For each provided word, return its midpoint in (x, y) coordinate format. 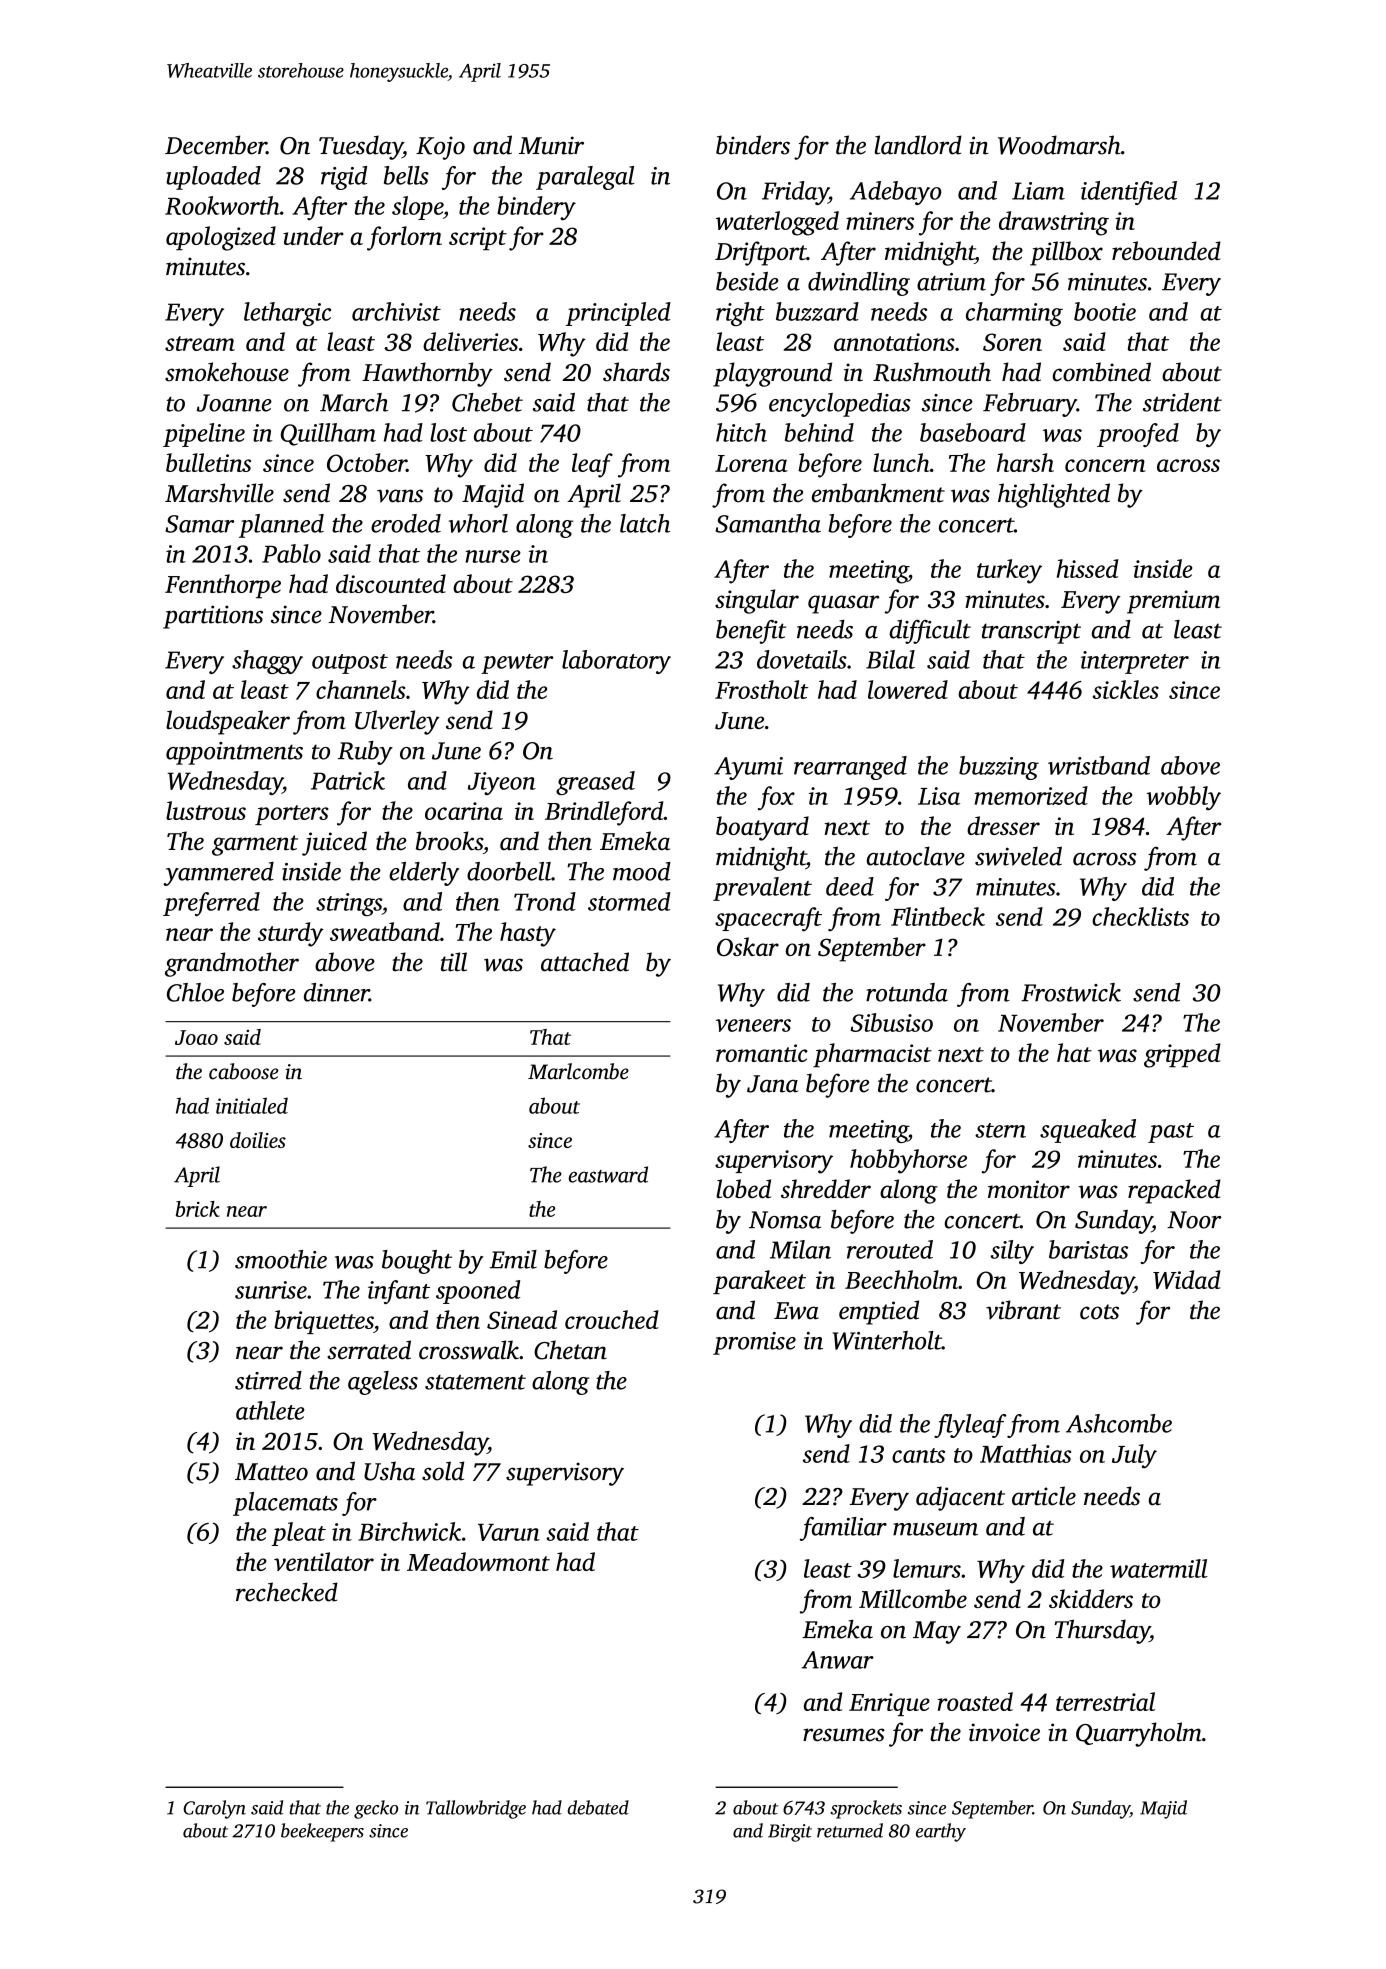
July (1134, 1456)
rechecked (287, 1592)
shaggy (267, 662)
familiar (843, 1529)
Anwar (838, 1660)
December (216, 145)
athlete (270, 1410)
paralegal (585, 178)
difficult (930, 632)
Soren (1012, 342)
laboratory (616, 662)
